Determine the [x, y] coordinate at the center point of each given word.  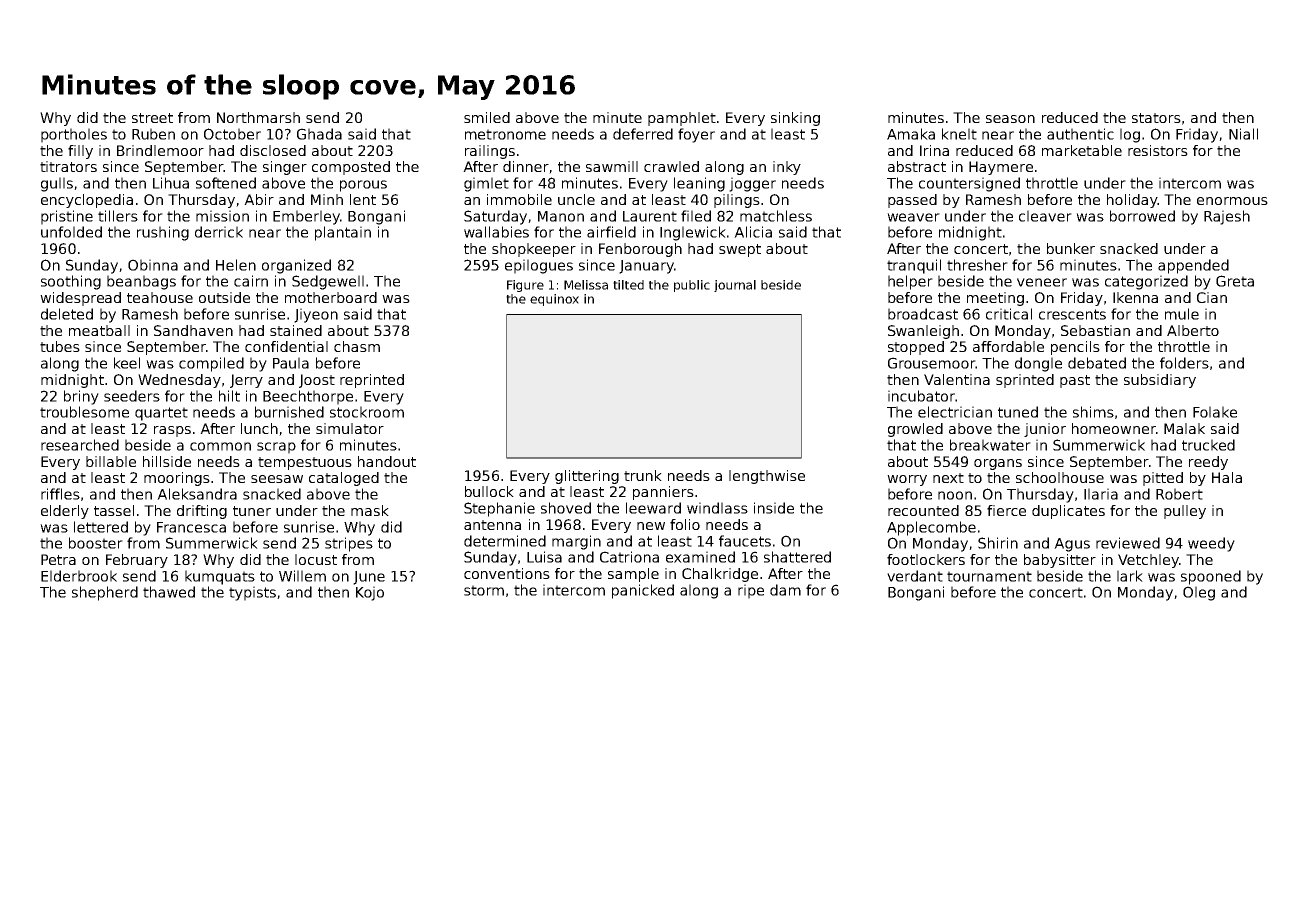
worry [907, 480]
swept [740, 250]
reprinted [372, 381]
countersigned [969, 184]
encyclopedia [87, 201]
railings [490, 152]
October [232, 134]
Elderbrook [79, 576]
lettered [101, 527]
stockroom [367, 412]
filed [696, 216]
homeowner [1114, 428]
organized [296, 266]
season [1010, 119]
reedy [1208, 463]
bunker [1071, 248]
